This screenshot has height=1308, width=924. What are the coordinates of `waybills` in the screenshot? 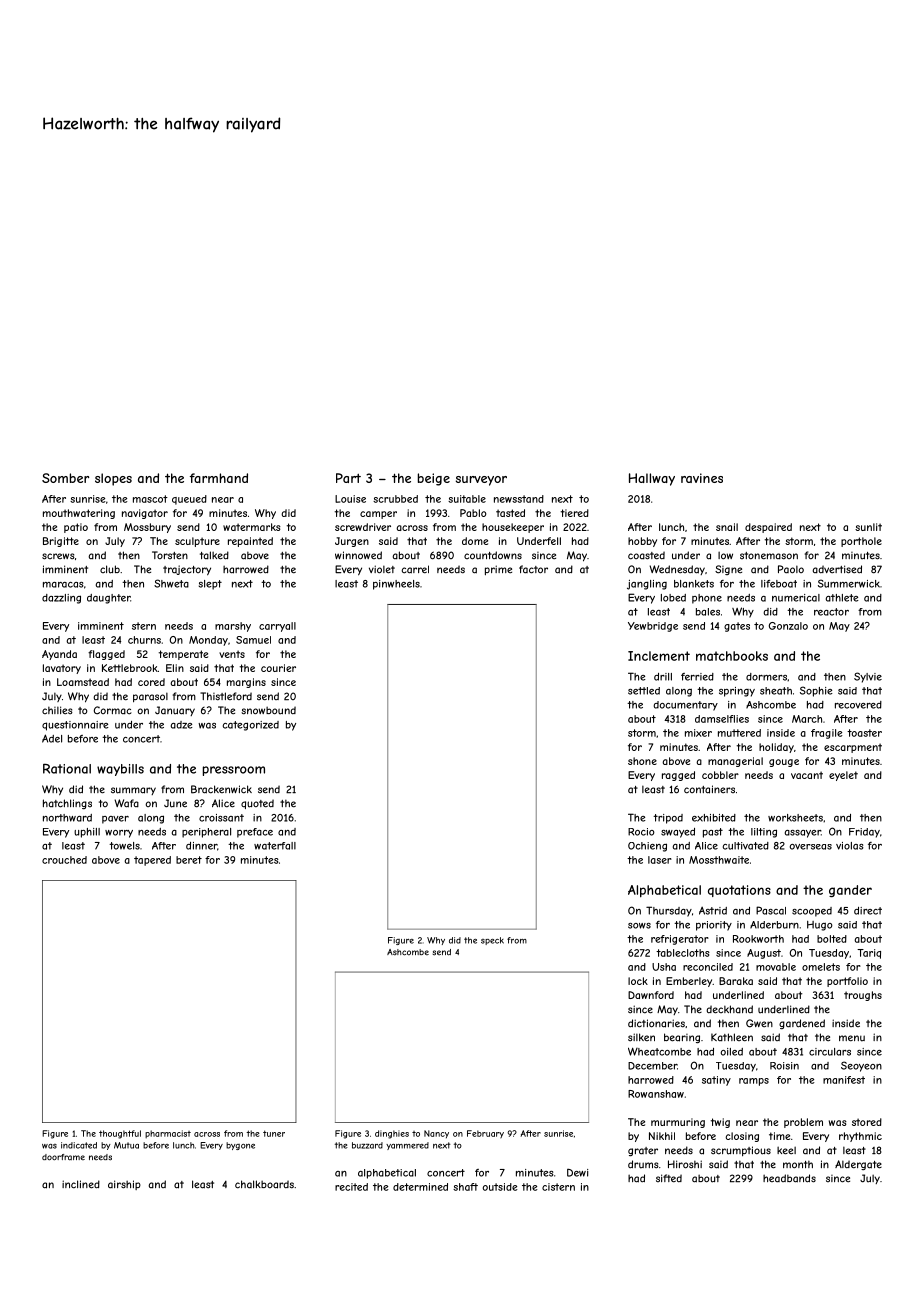 It's located at (120, 770).
